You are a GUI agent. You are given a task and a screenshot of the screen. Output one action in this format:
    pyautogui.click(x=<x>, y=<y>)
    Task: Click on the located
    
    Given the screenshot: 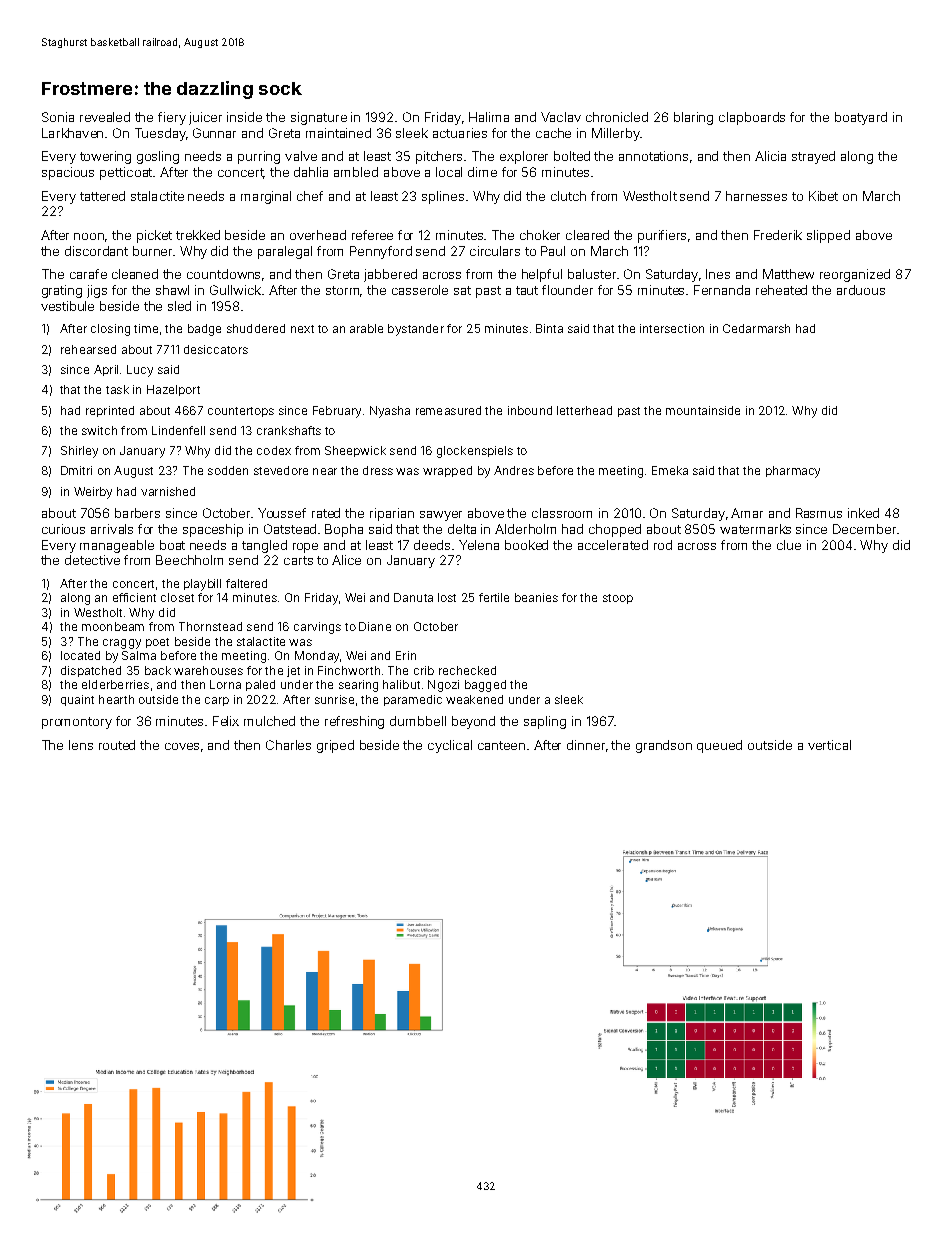 What is the action you would take?
    pyautogui.click(x=80, y=655)
